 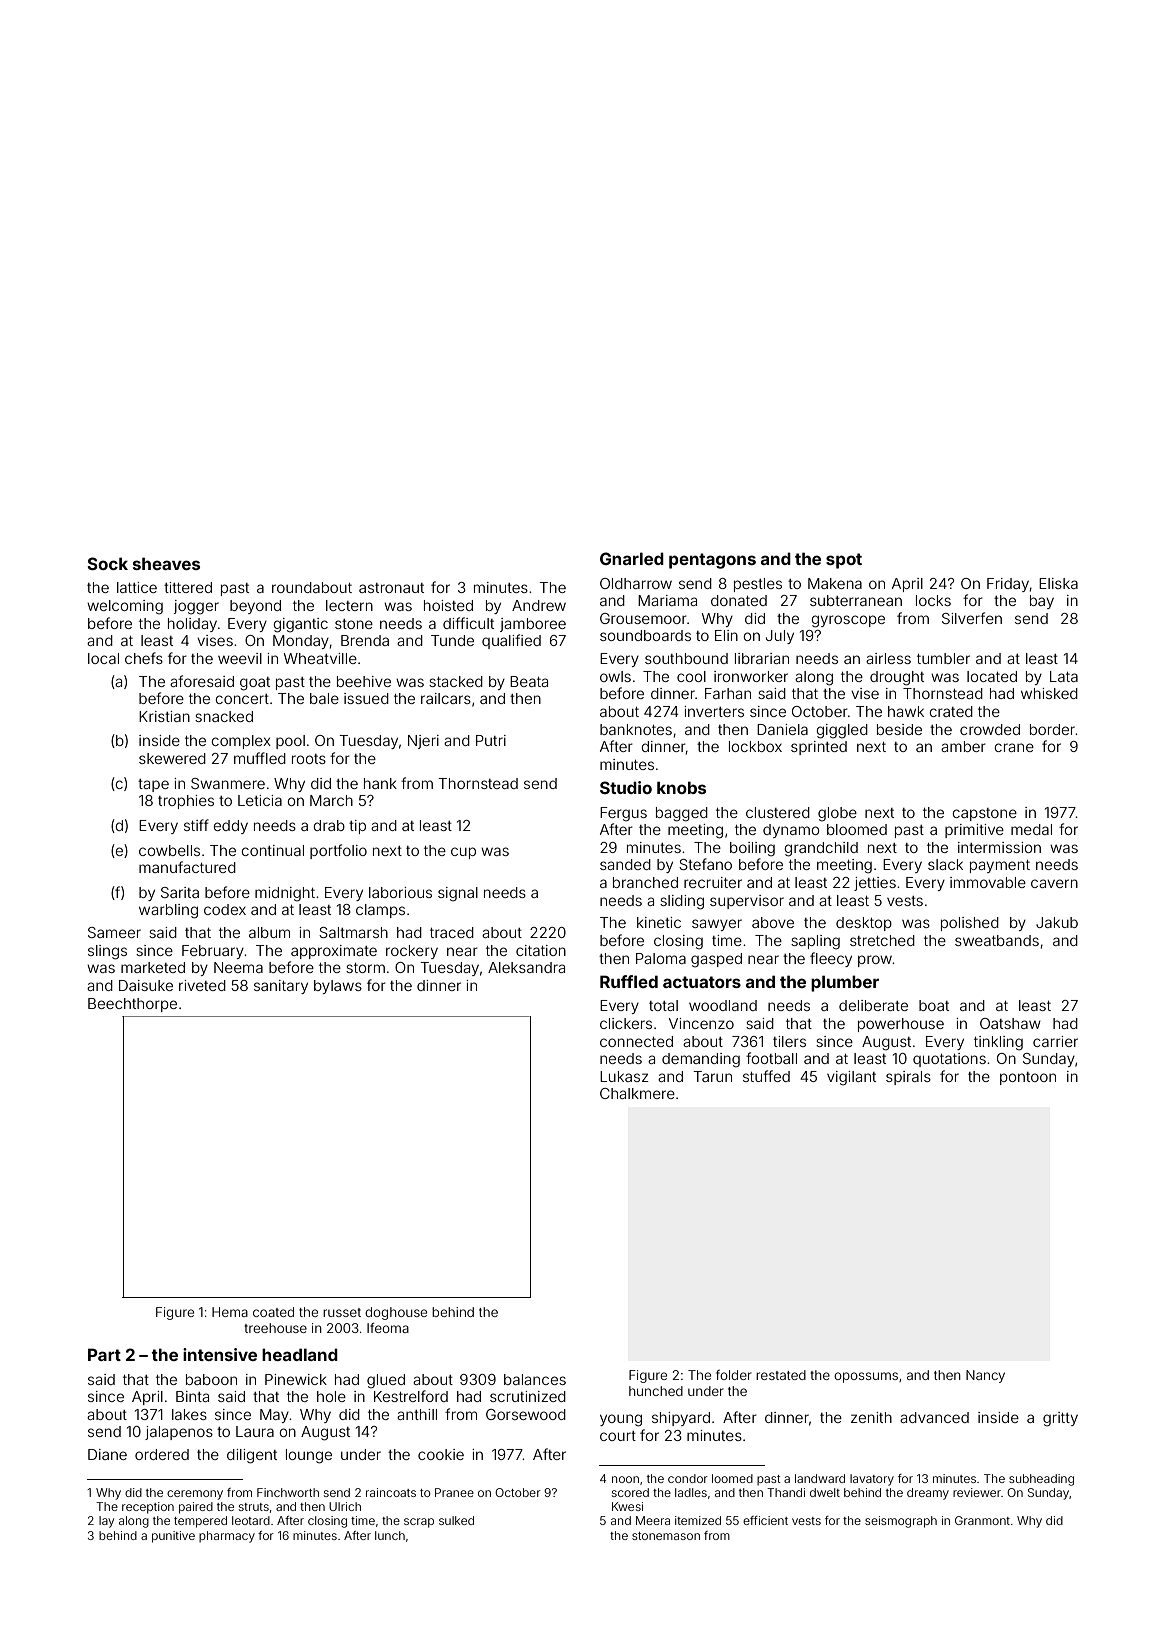 What do you see at coordinates (637, 1093) in the screenshot?
I see `Chalkmere` at bounding box center [637, 1093].
